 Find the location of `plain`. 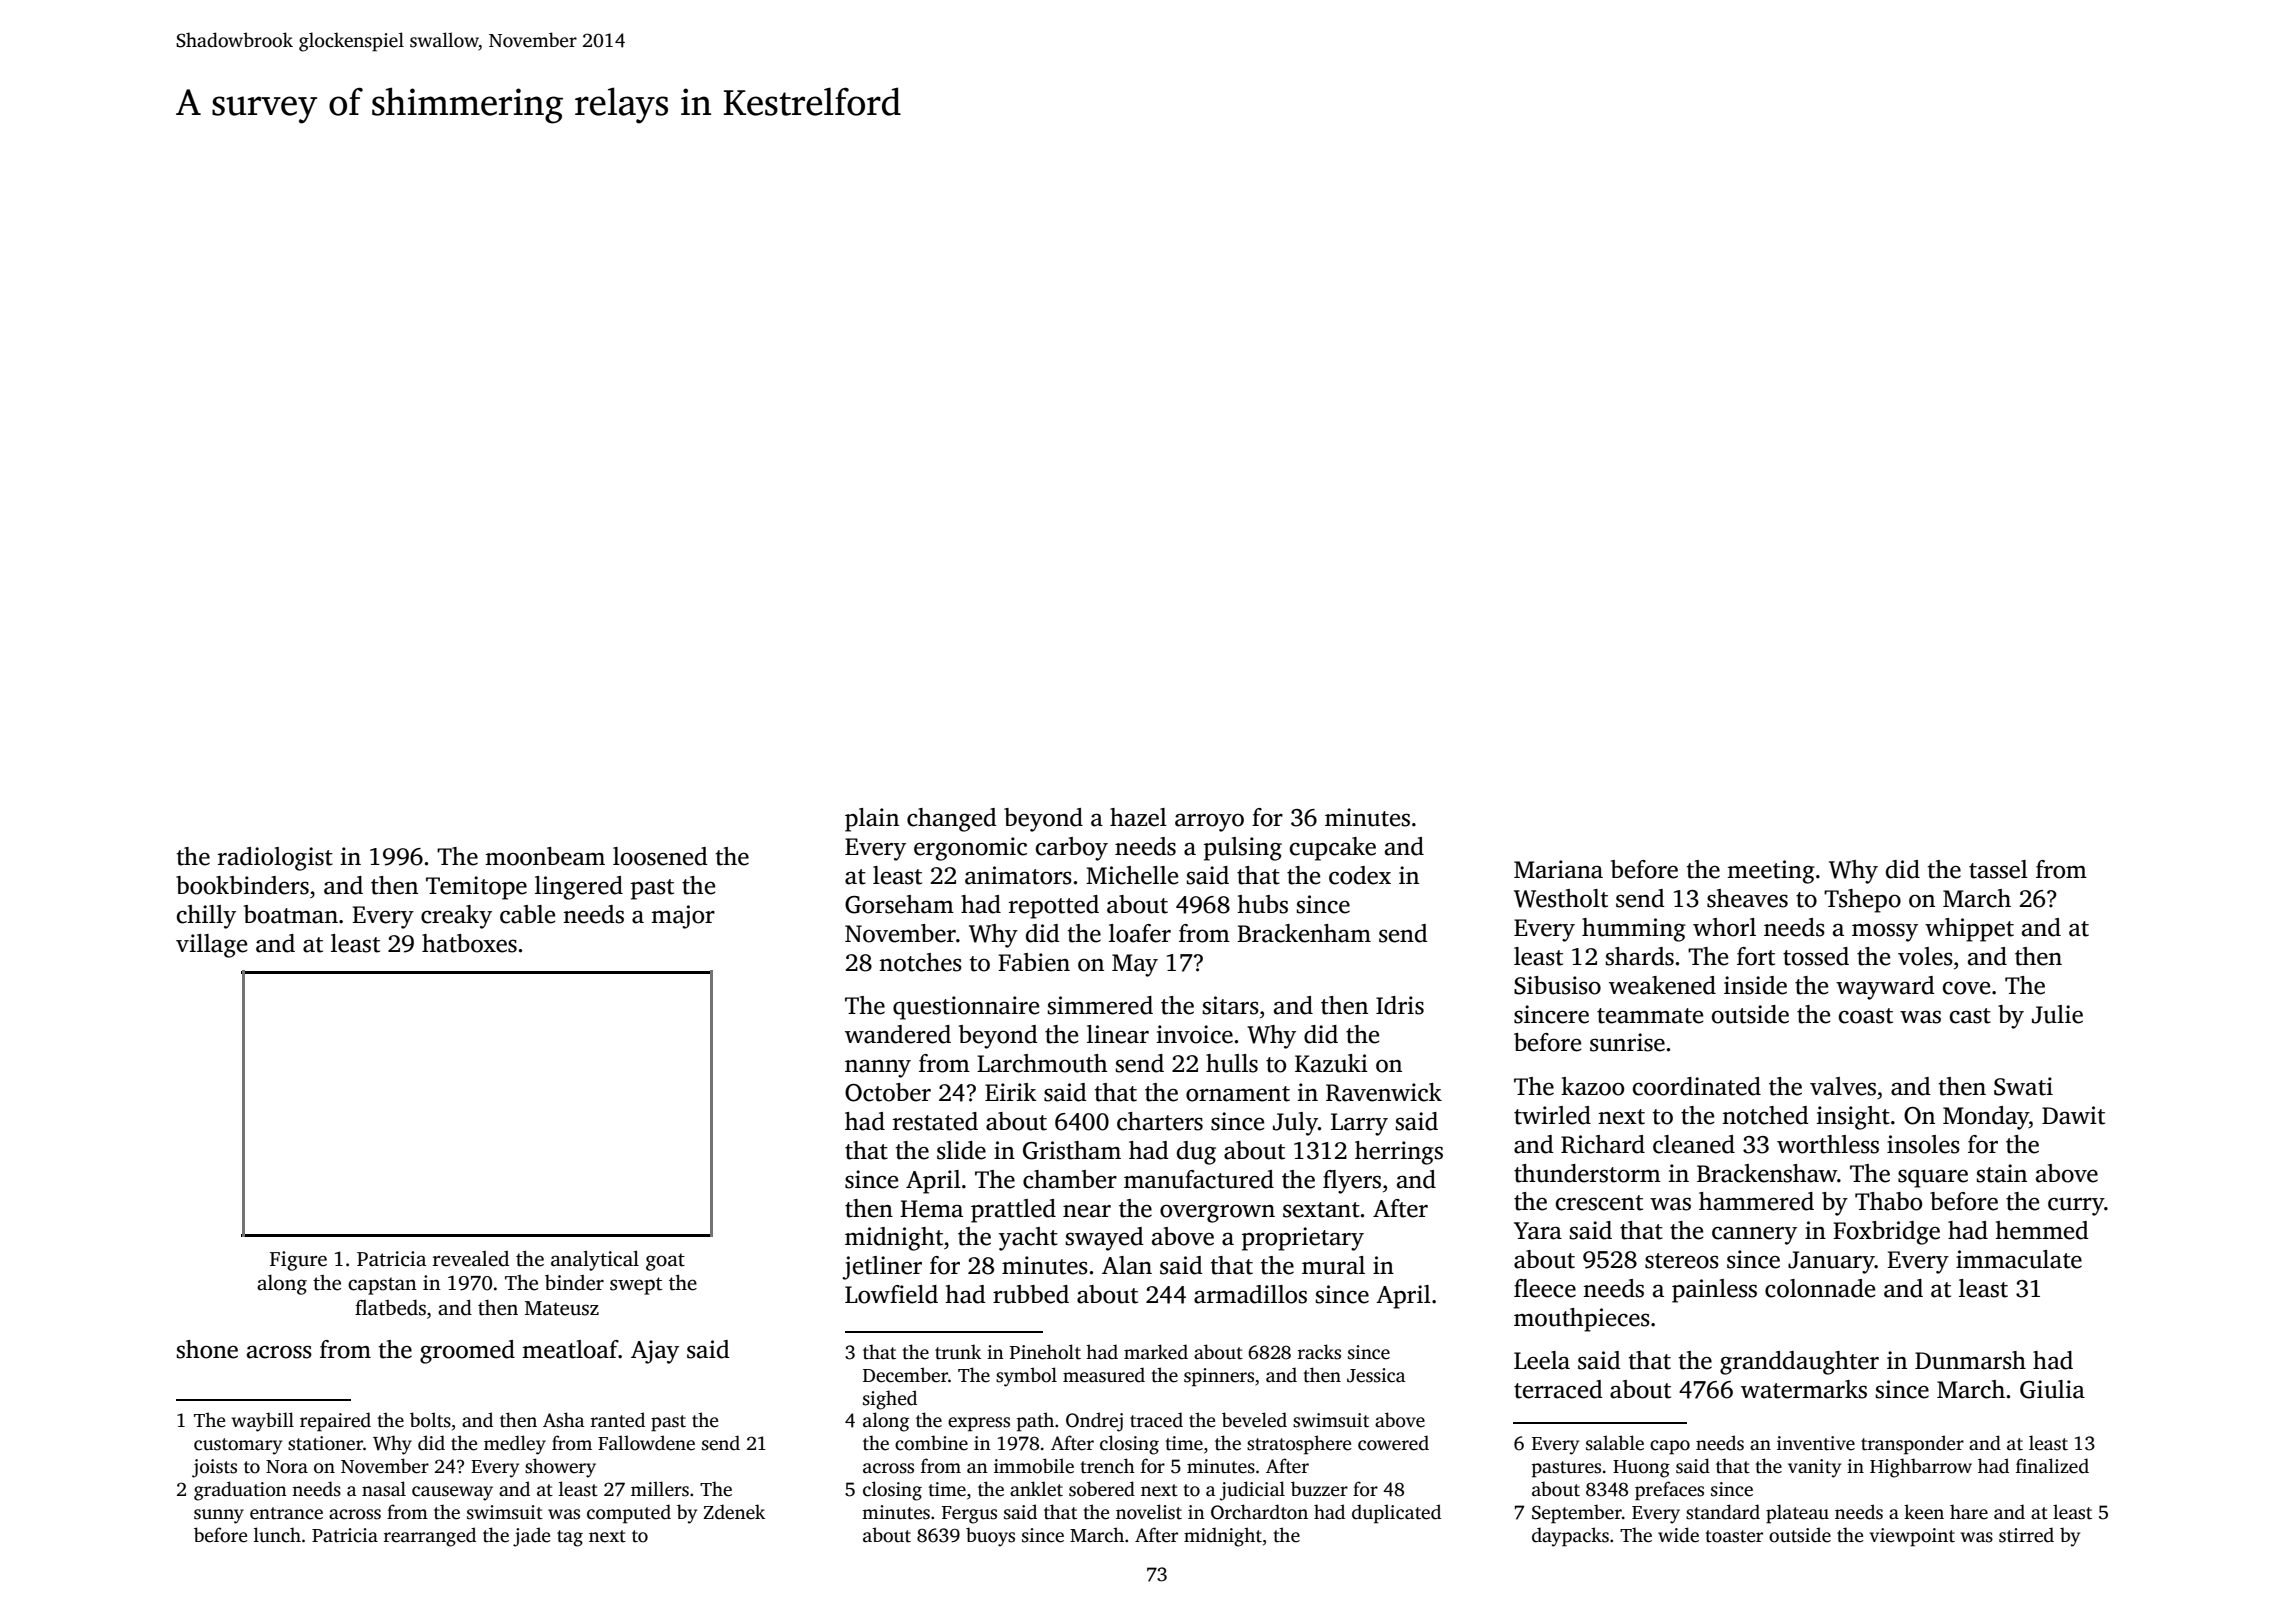

plain is located at coordinates (872, 820).
